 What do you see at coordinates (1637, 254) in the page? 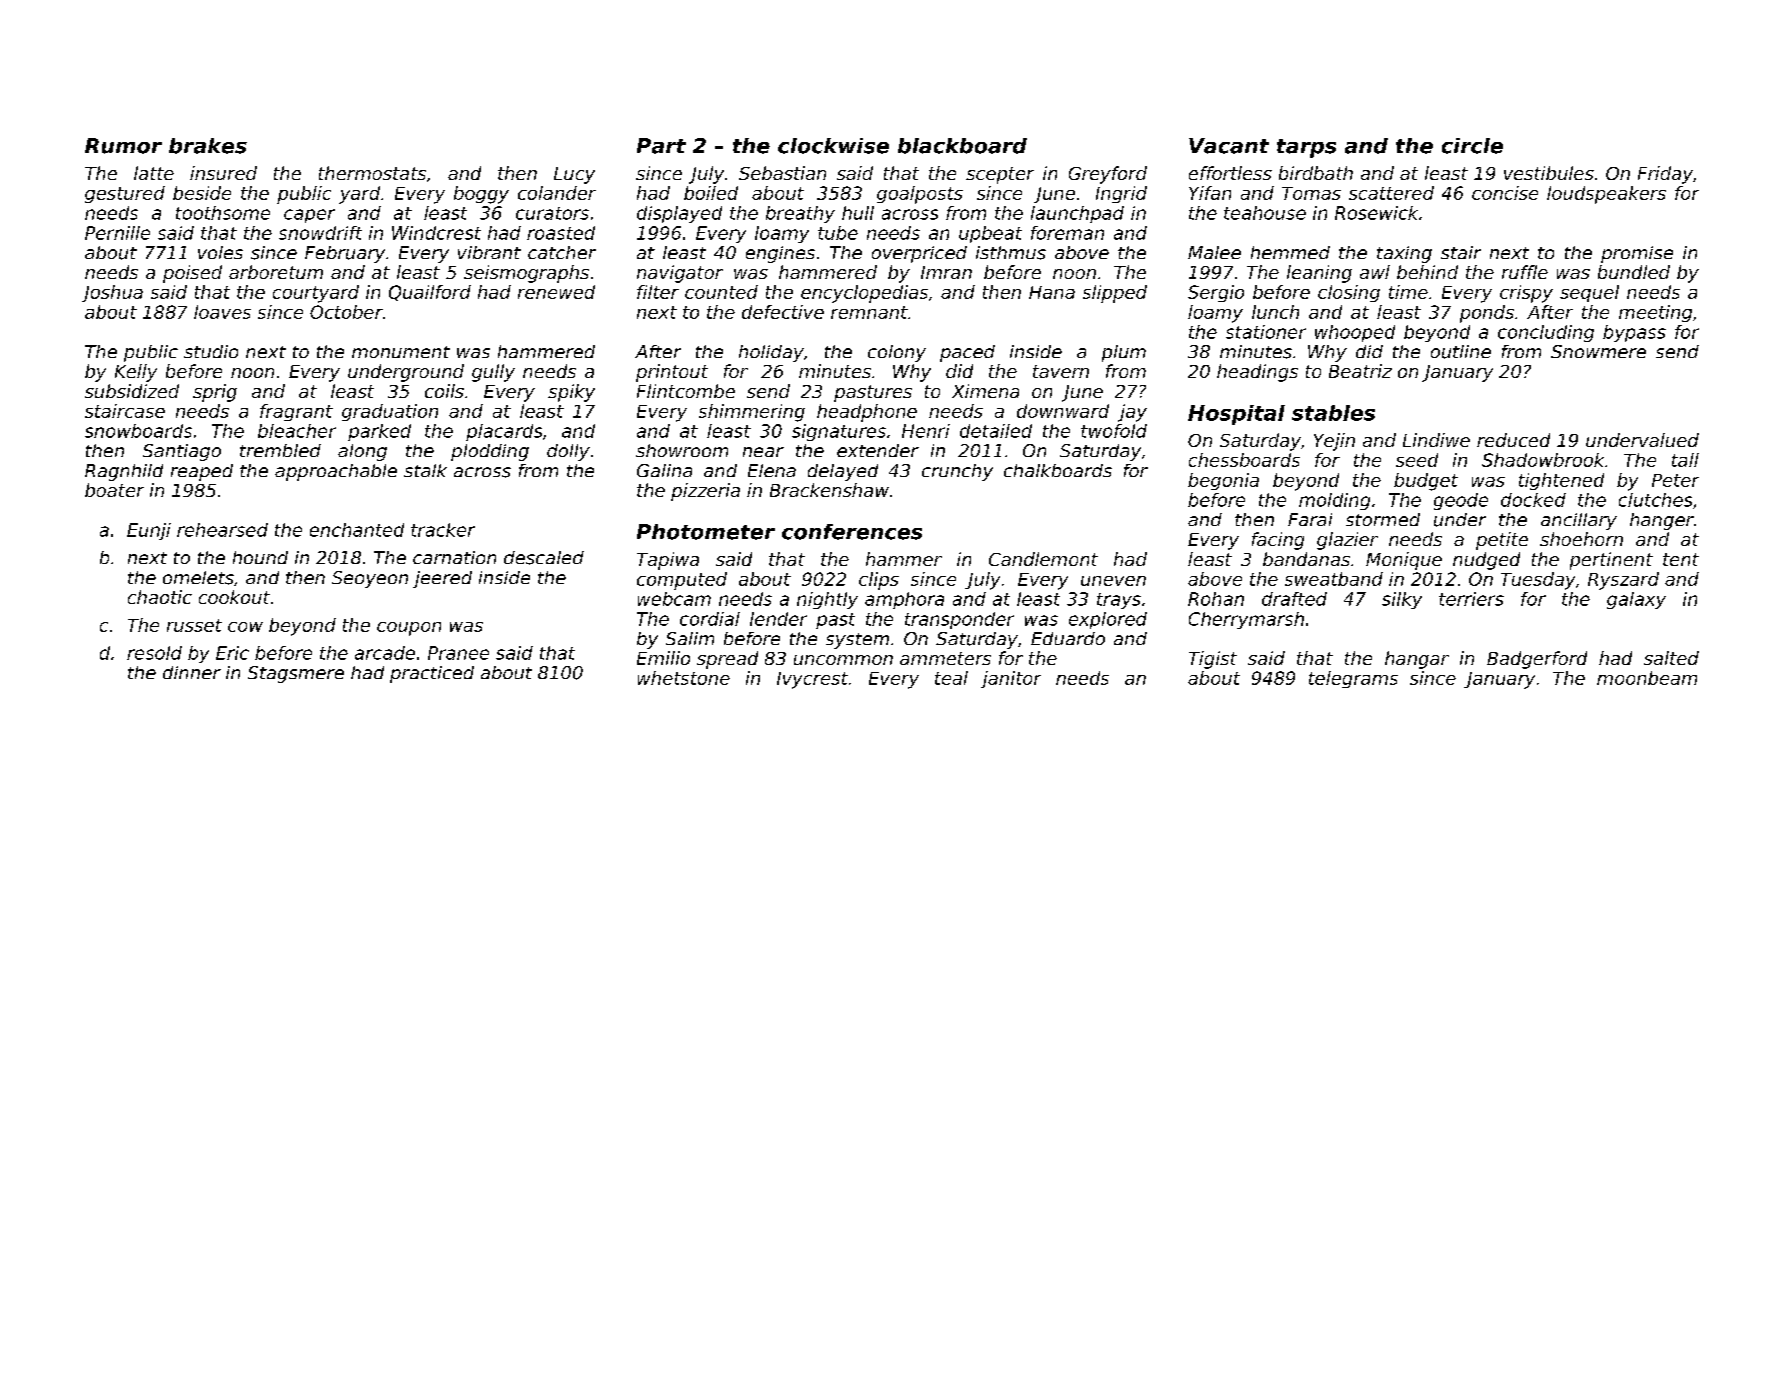
I see `promise` at bounding box center [1637, 254].
